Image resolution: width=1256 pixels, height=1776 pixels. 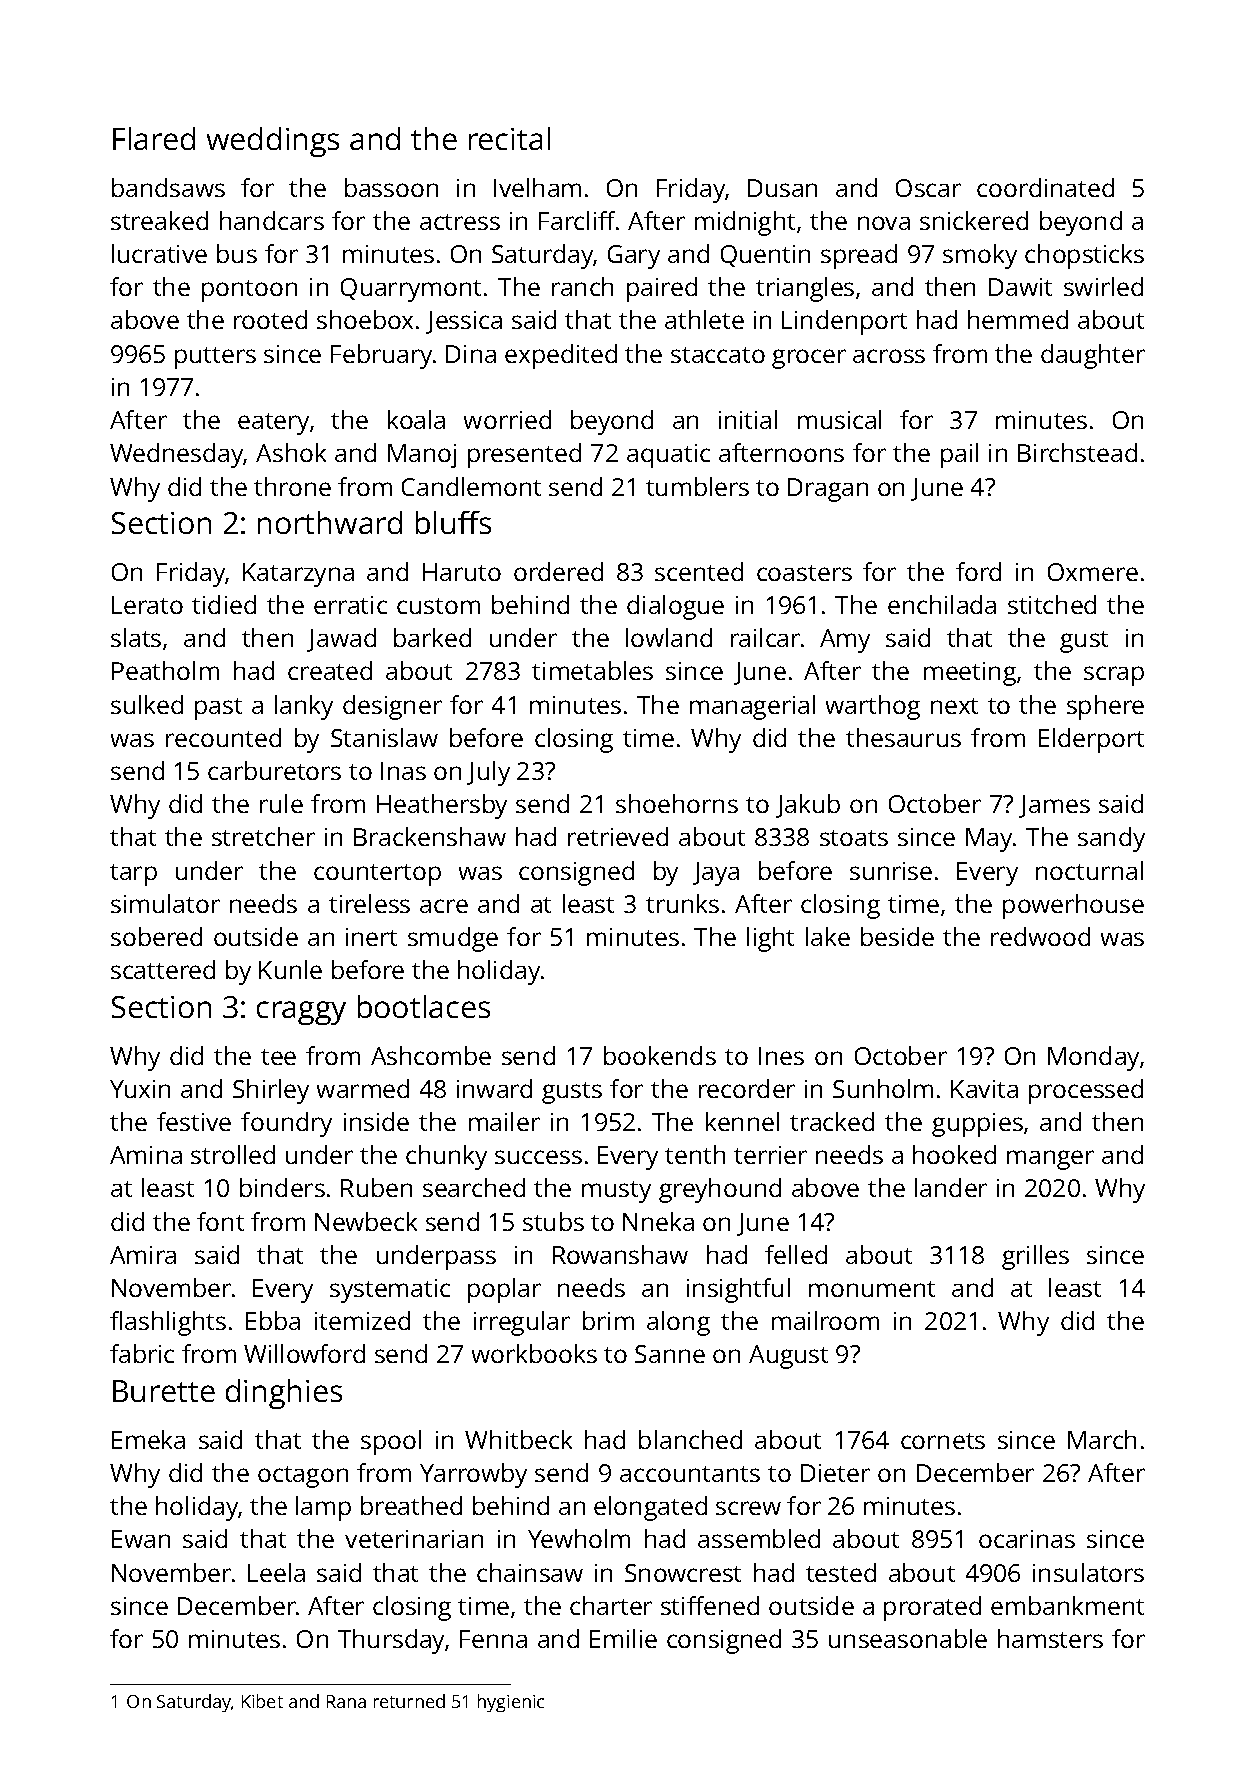 I want to click on Emilie, so click(x=623, y=1638).
